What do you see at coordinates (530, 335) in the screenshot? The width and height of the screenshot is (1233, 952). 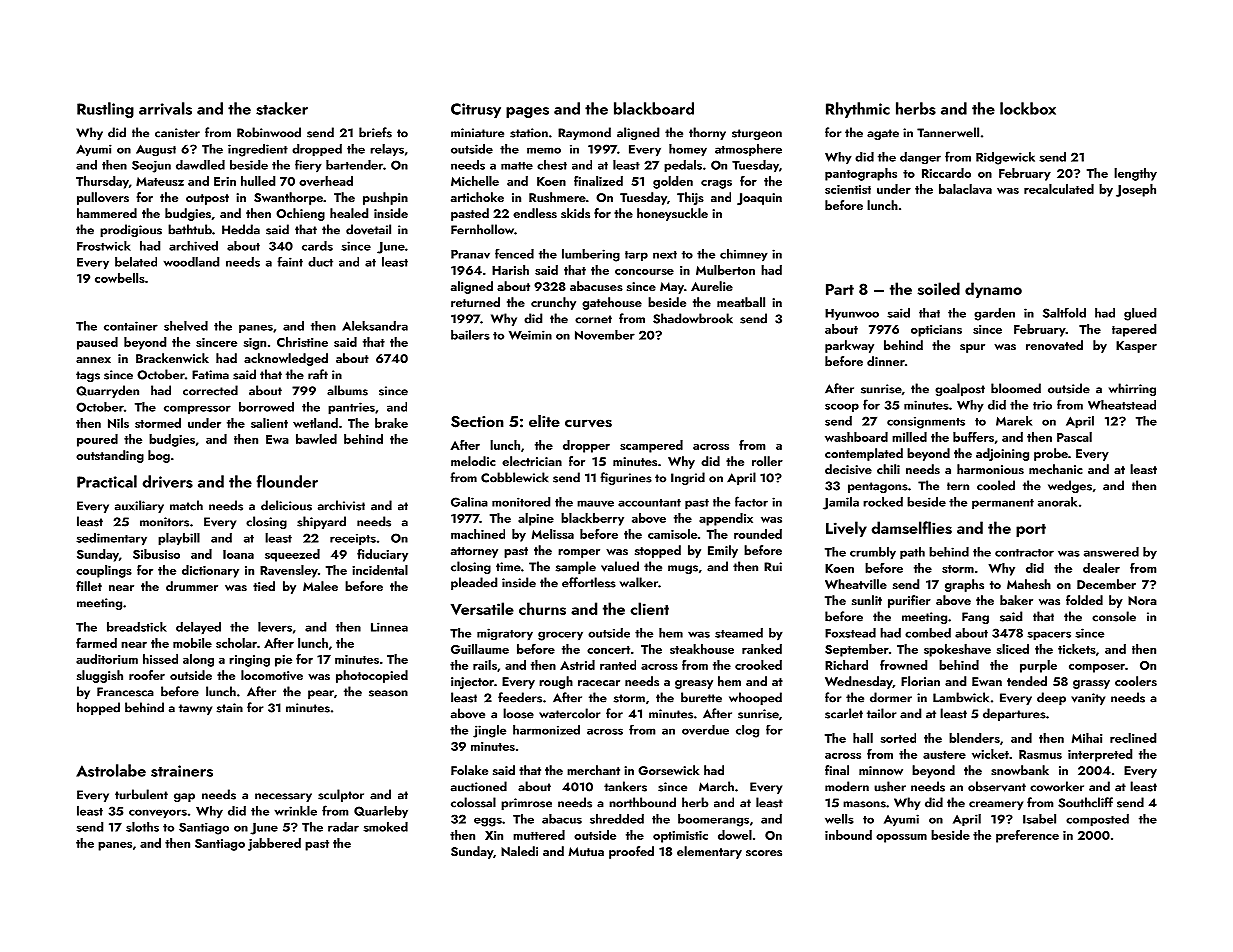 I see `Weimin` at bounding box center [530, 335].
